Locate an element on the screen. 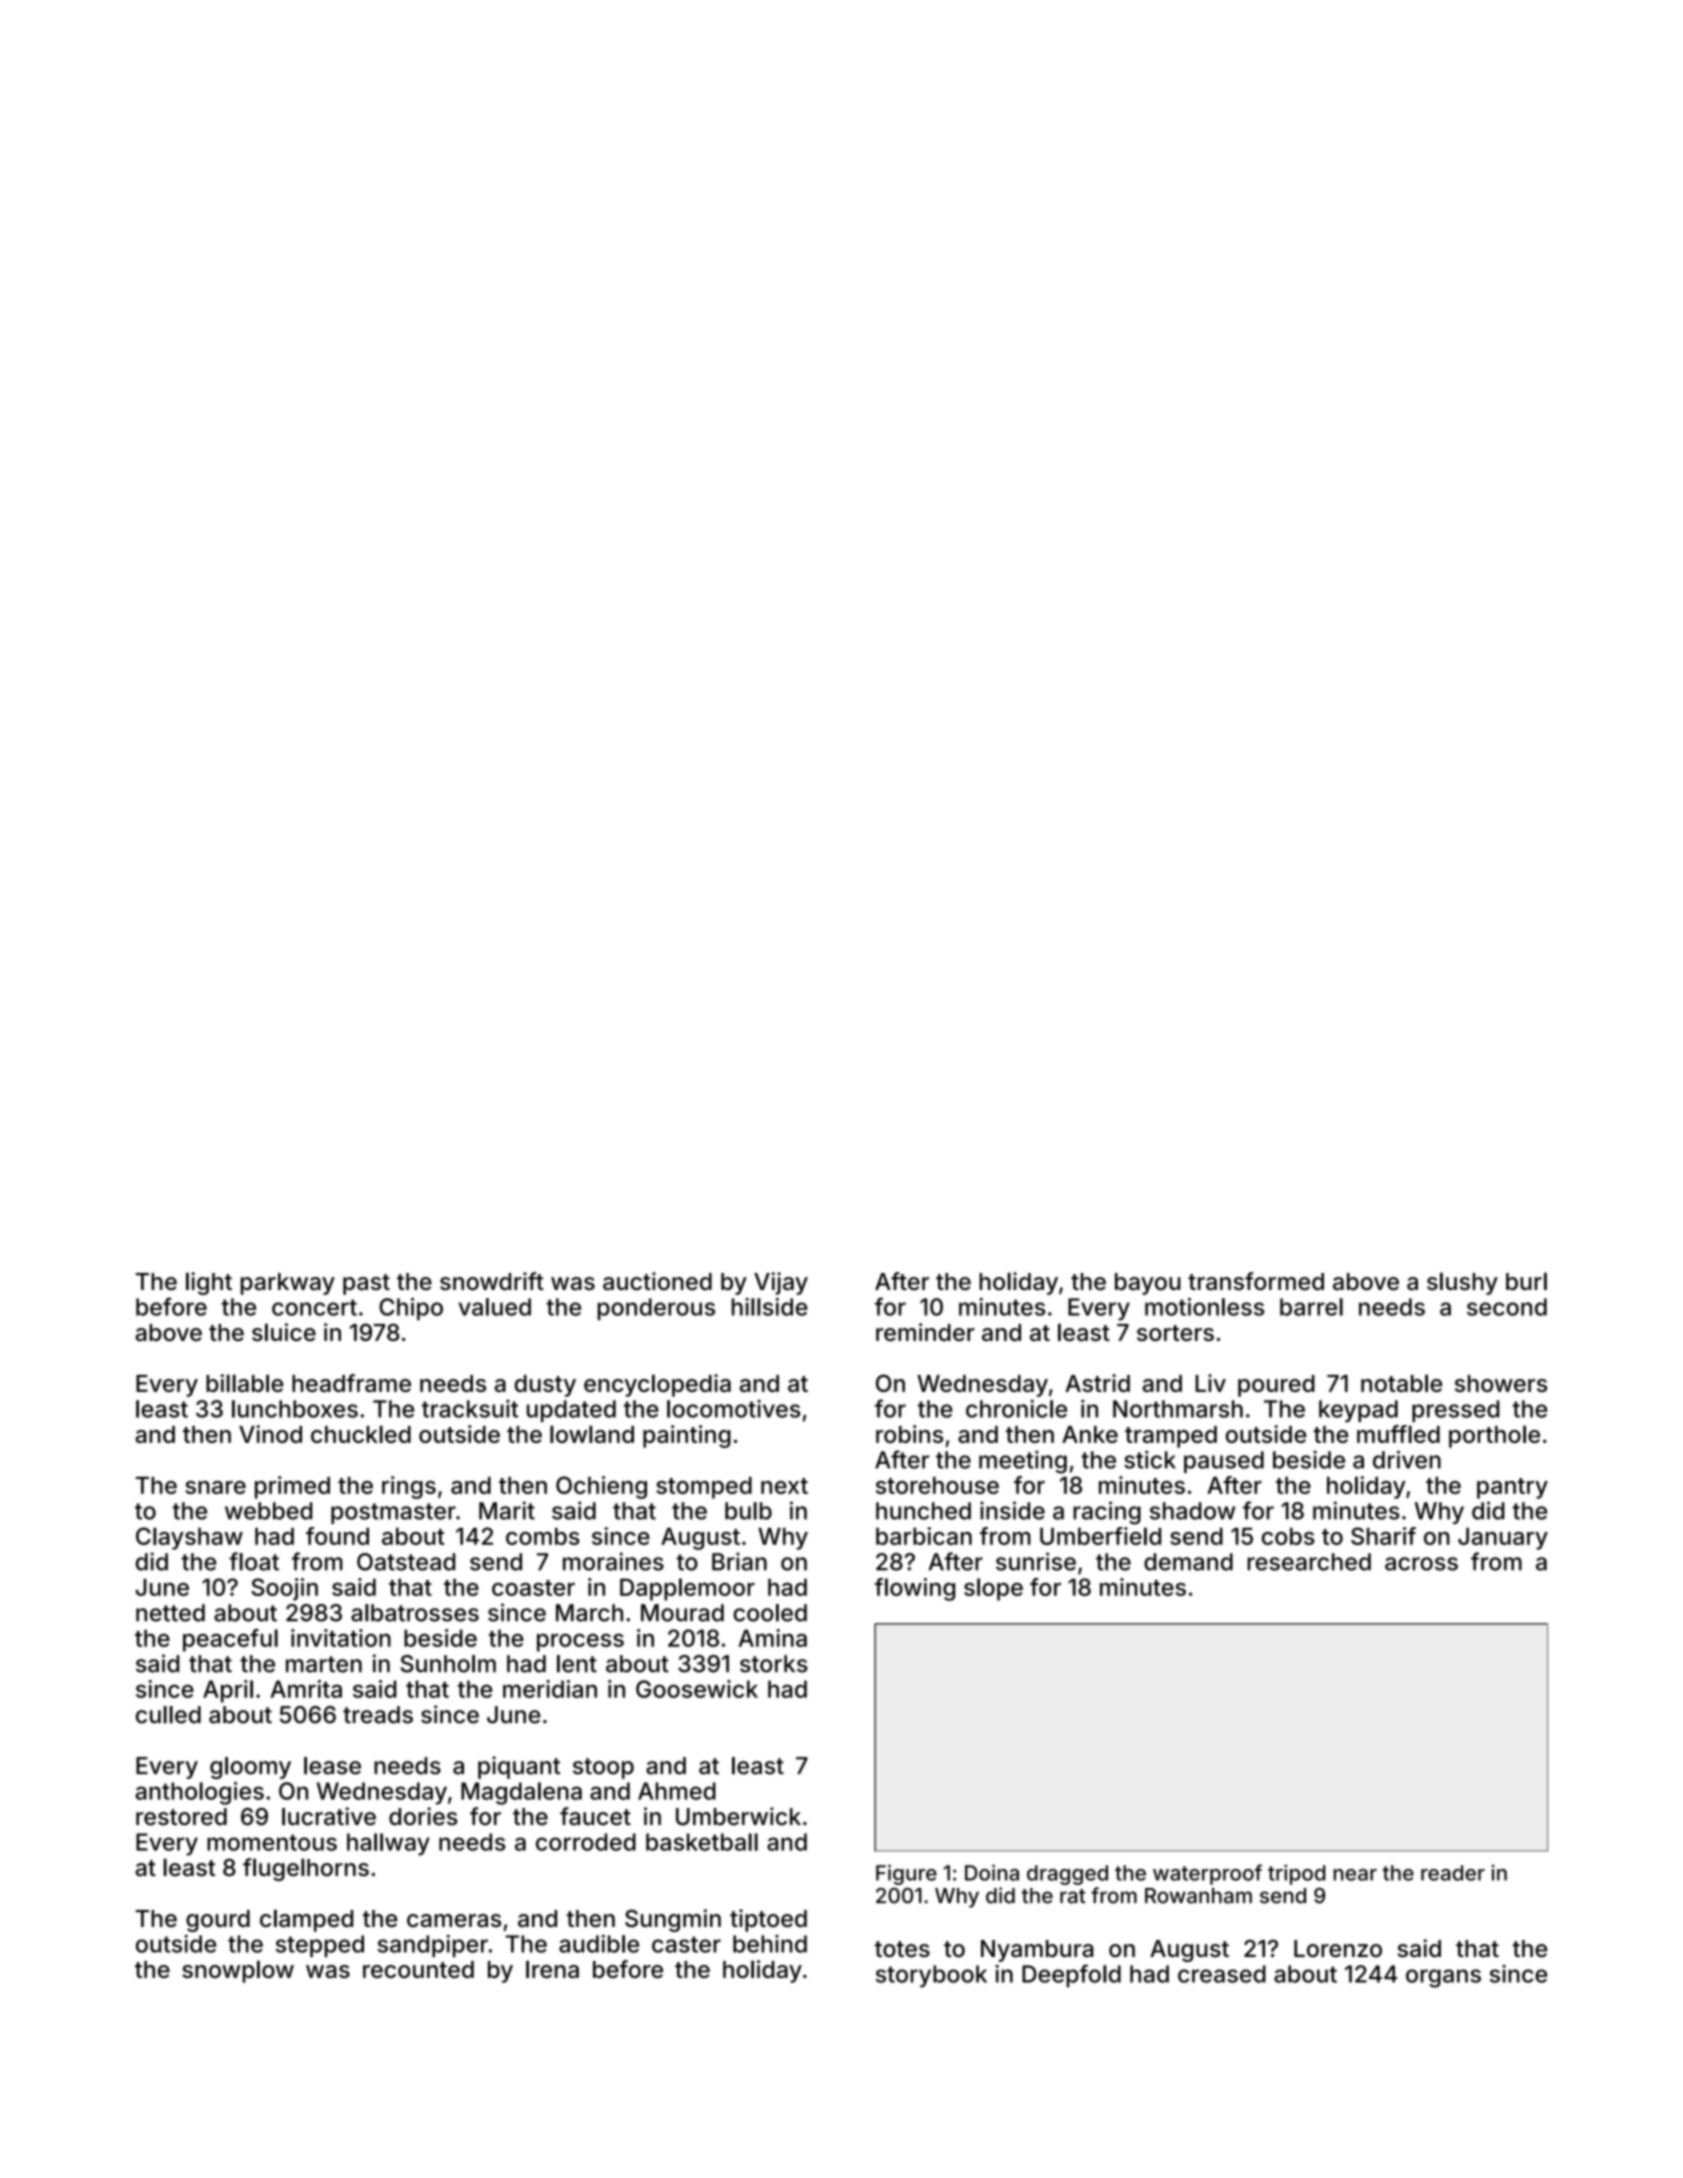 This screenshot has width=1683, height=2178. gourd is located at coordinates (218, 1921).
